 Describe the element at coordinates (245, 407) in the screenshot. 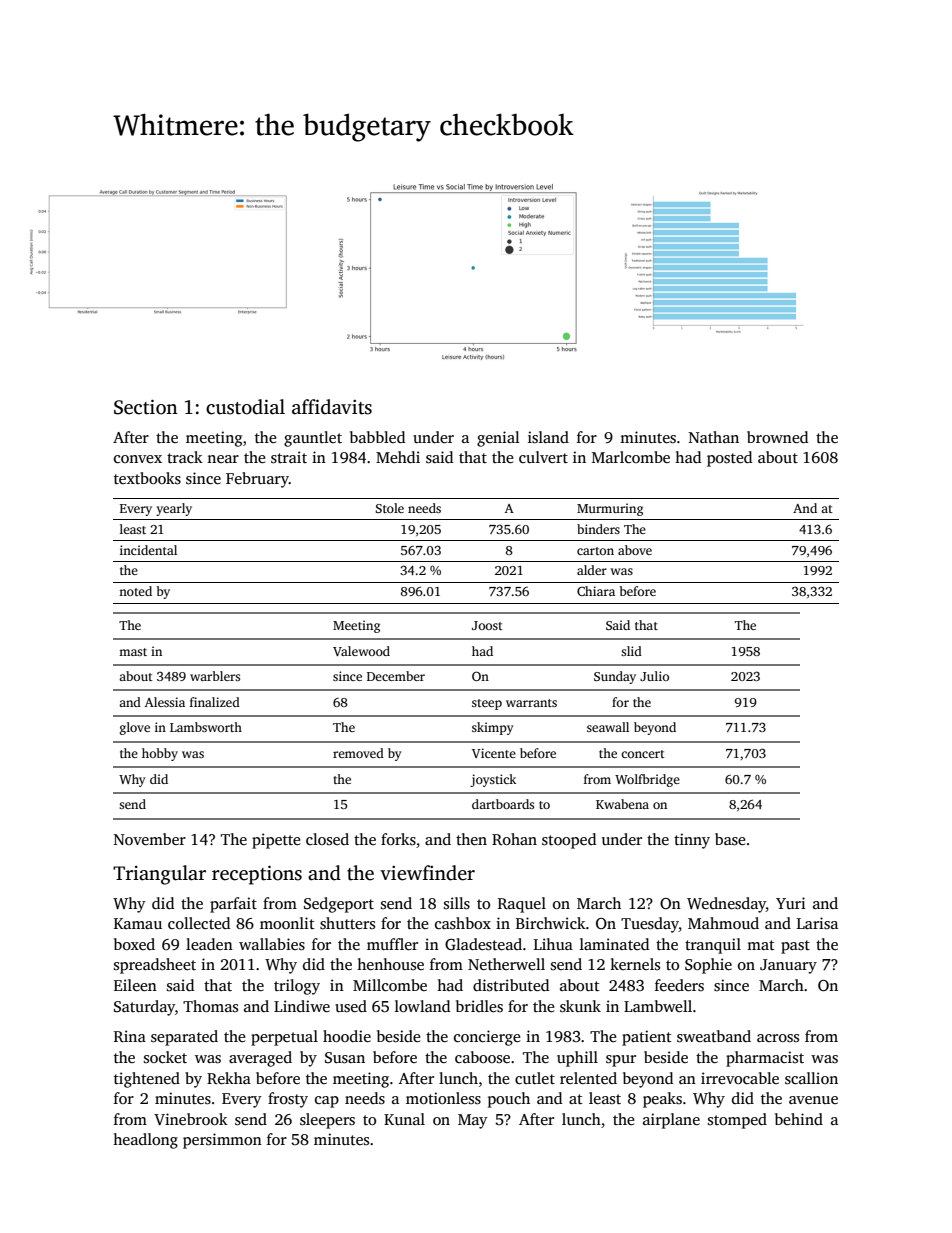

I see `custodial` at that location.
